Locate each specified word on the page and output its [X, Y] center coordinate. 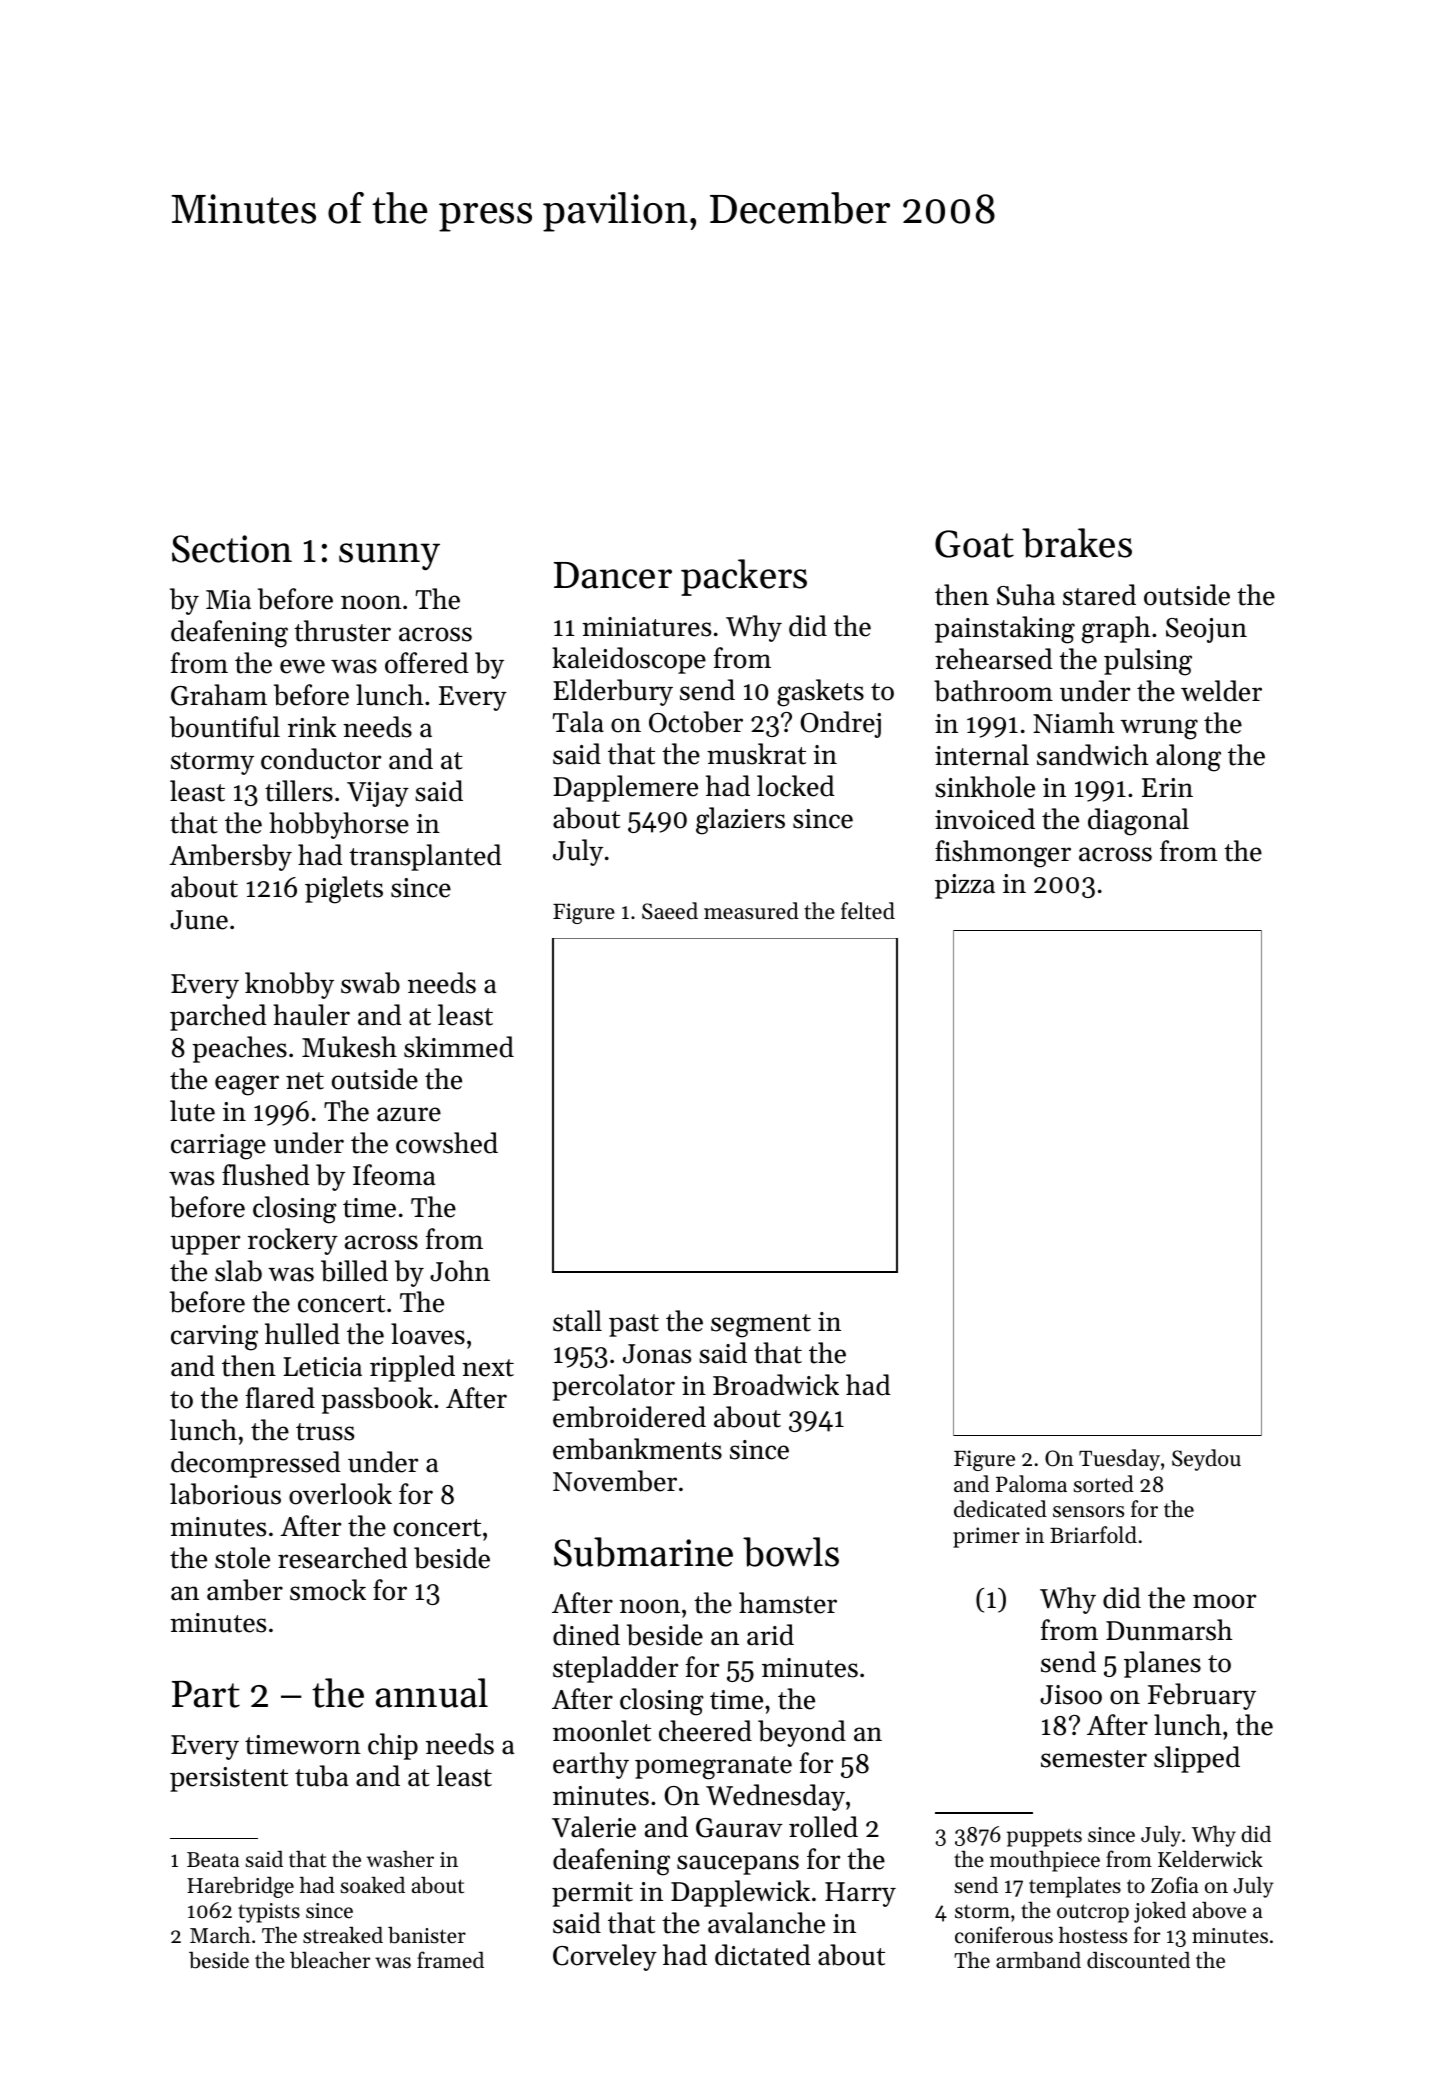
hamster [788, 1603]
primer [986, 1537]
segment [761, 1326]
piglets [344, 890]
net [305, 1081]
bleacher [330, 1960]
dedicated [1000, 1509]
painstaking [1005, 630]
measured [751, 911]
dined [586, 1635]
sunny [389, 556]
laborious [225, 1494]
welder [1221, 691]
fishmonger [1003, 854]
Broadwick [776, 1385]
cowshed [447, 1143]
